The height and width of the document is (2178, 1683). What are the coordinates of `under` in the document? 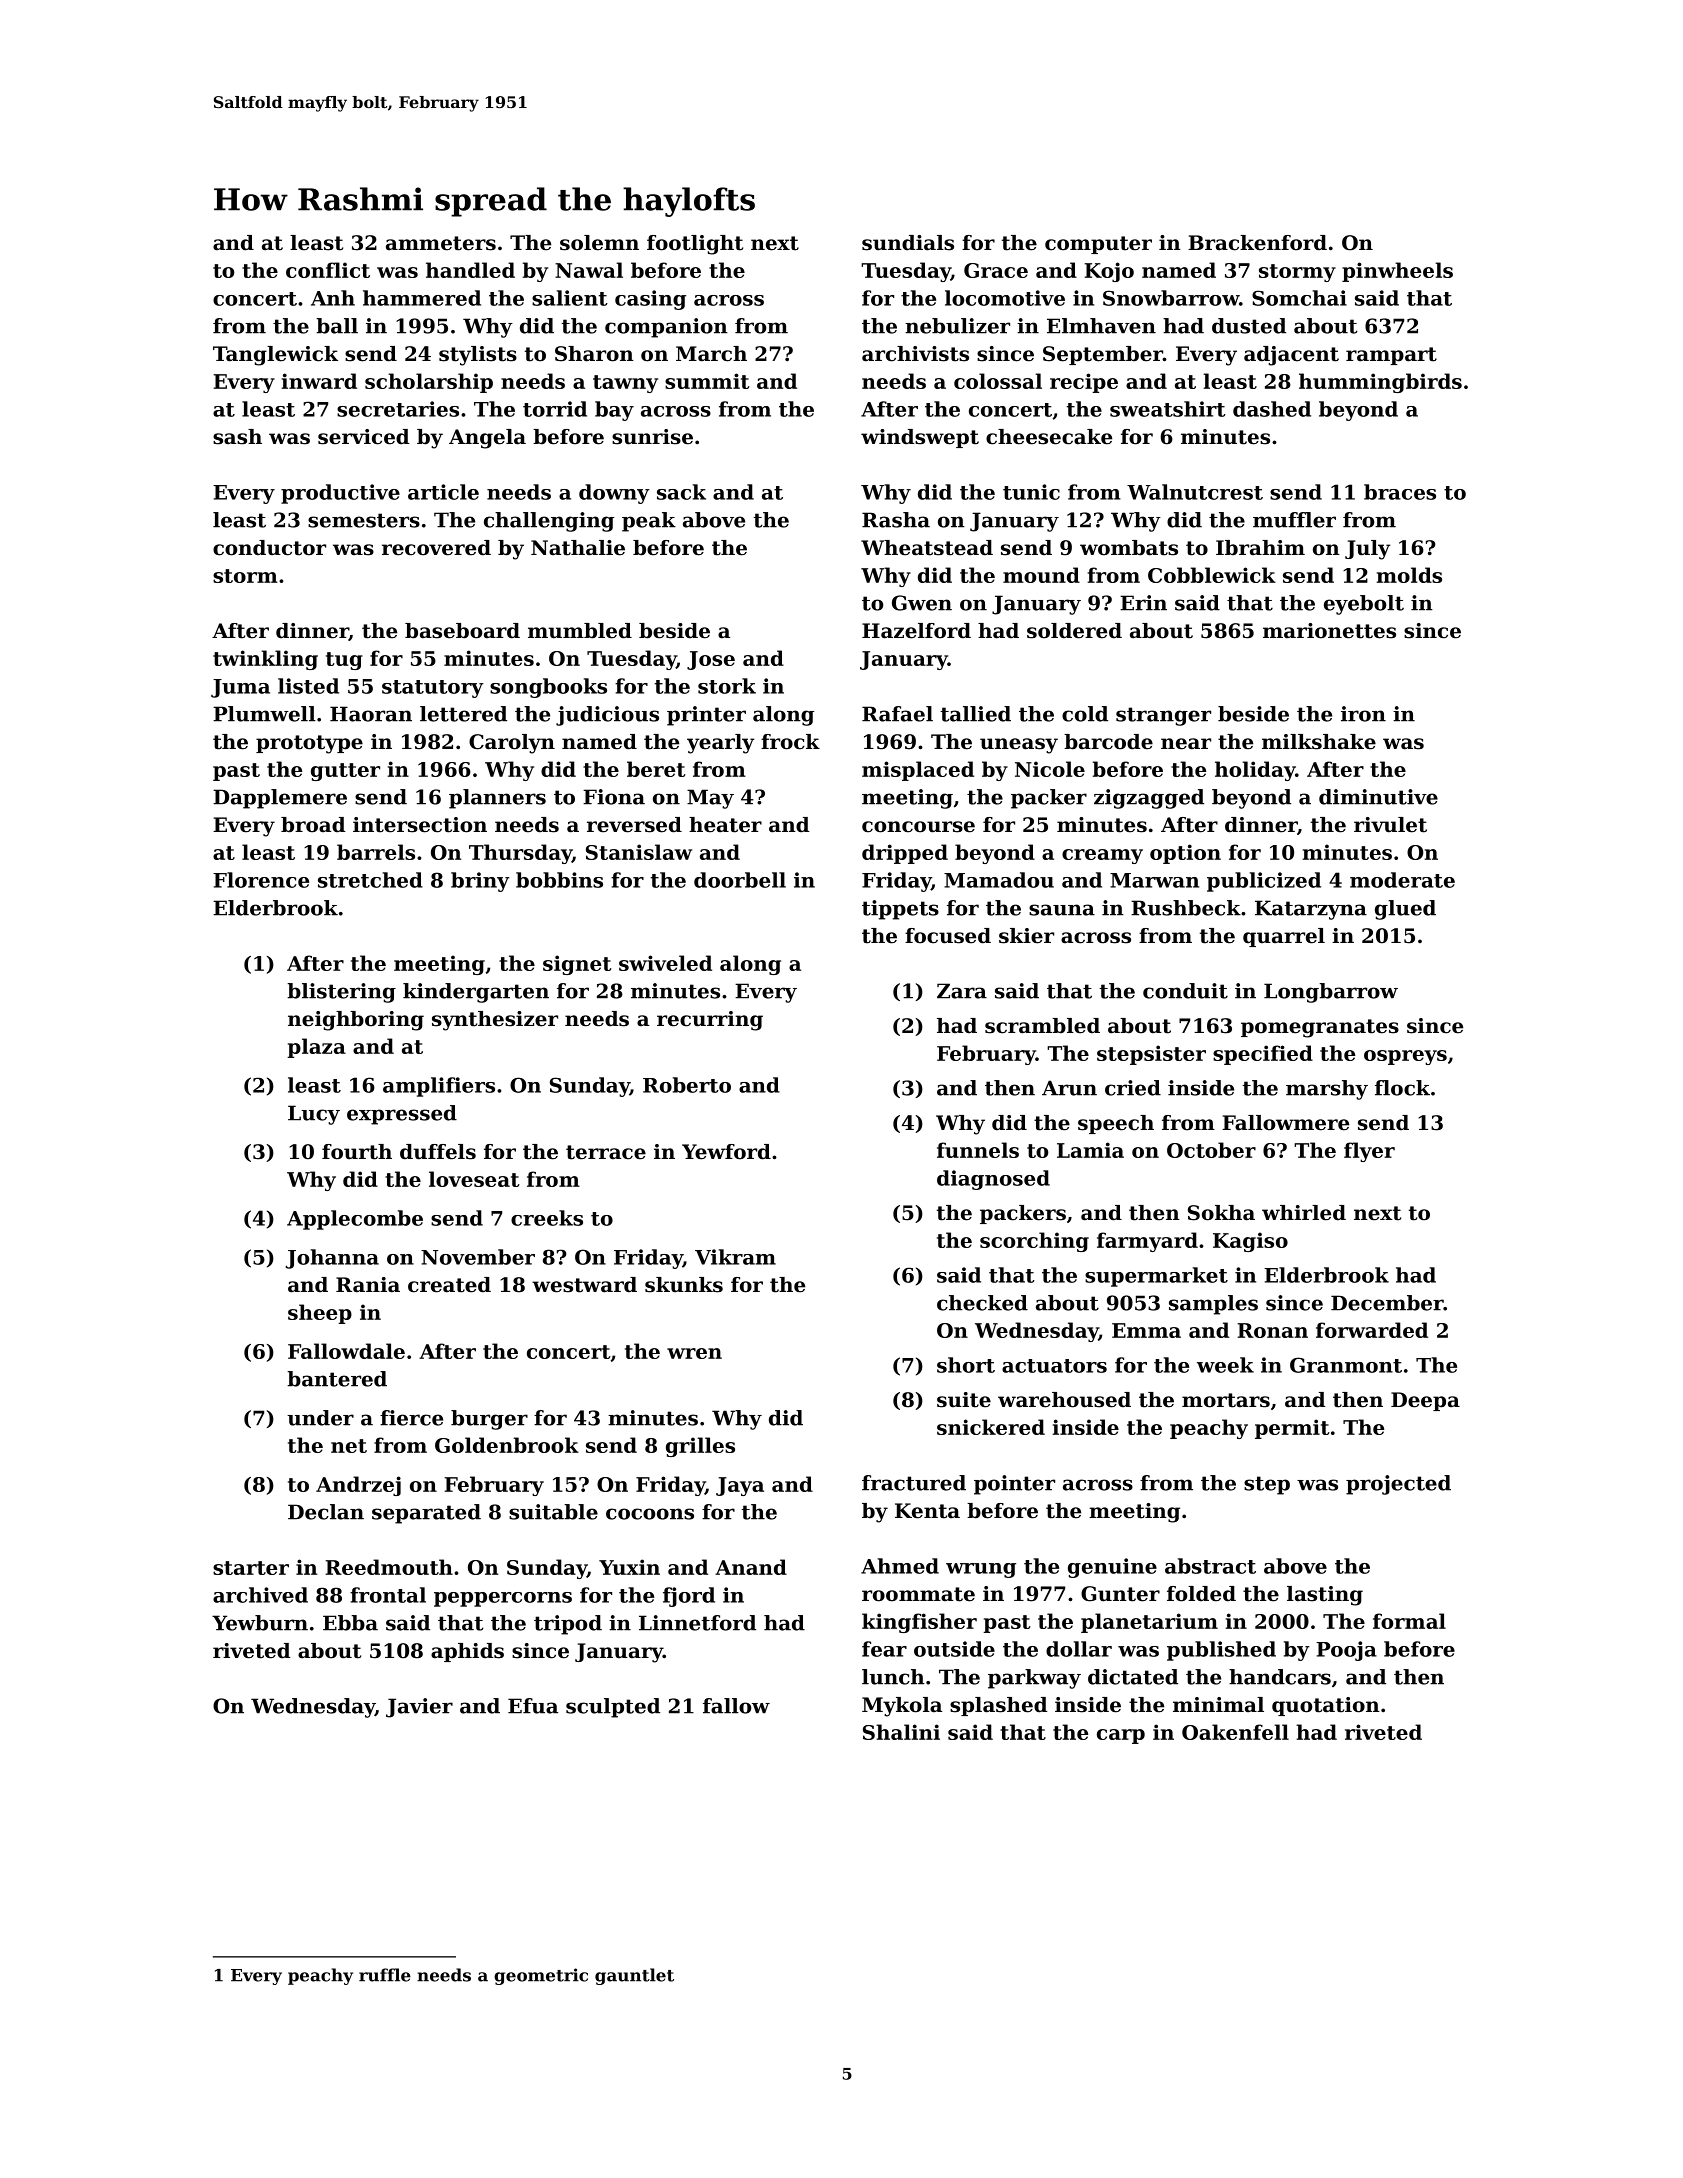 It's located at (320, 1418).
